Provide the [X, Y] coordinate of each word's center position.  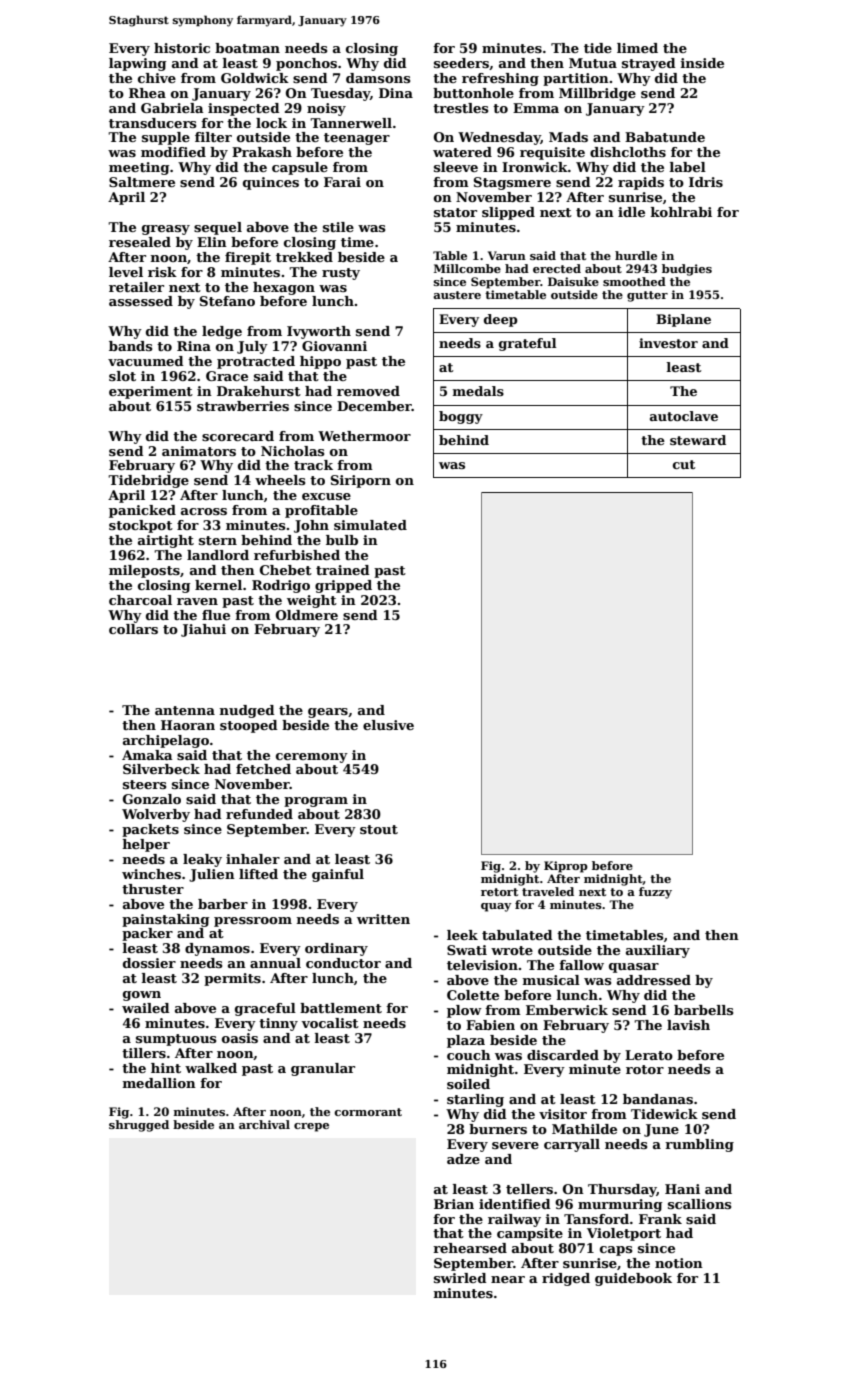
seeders [461, 63]
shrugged [139, 1126]
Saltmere [142, 182]
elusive [388, 725]
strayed [649, 64]
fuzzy [655, 893]
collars [133, 629]
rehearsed [470, 1248]
